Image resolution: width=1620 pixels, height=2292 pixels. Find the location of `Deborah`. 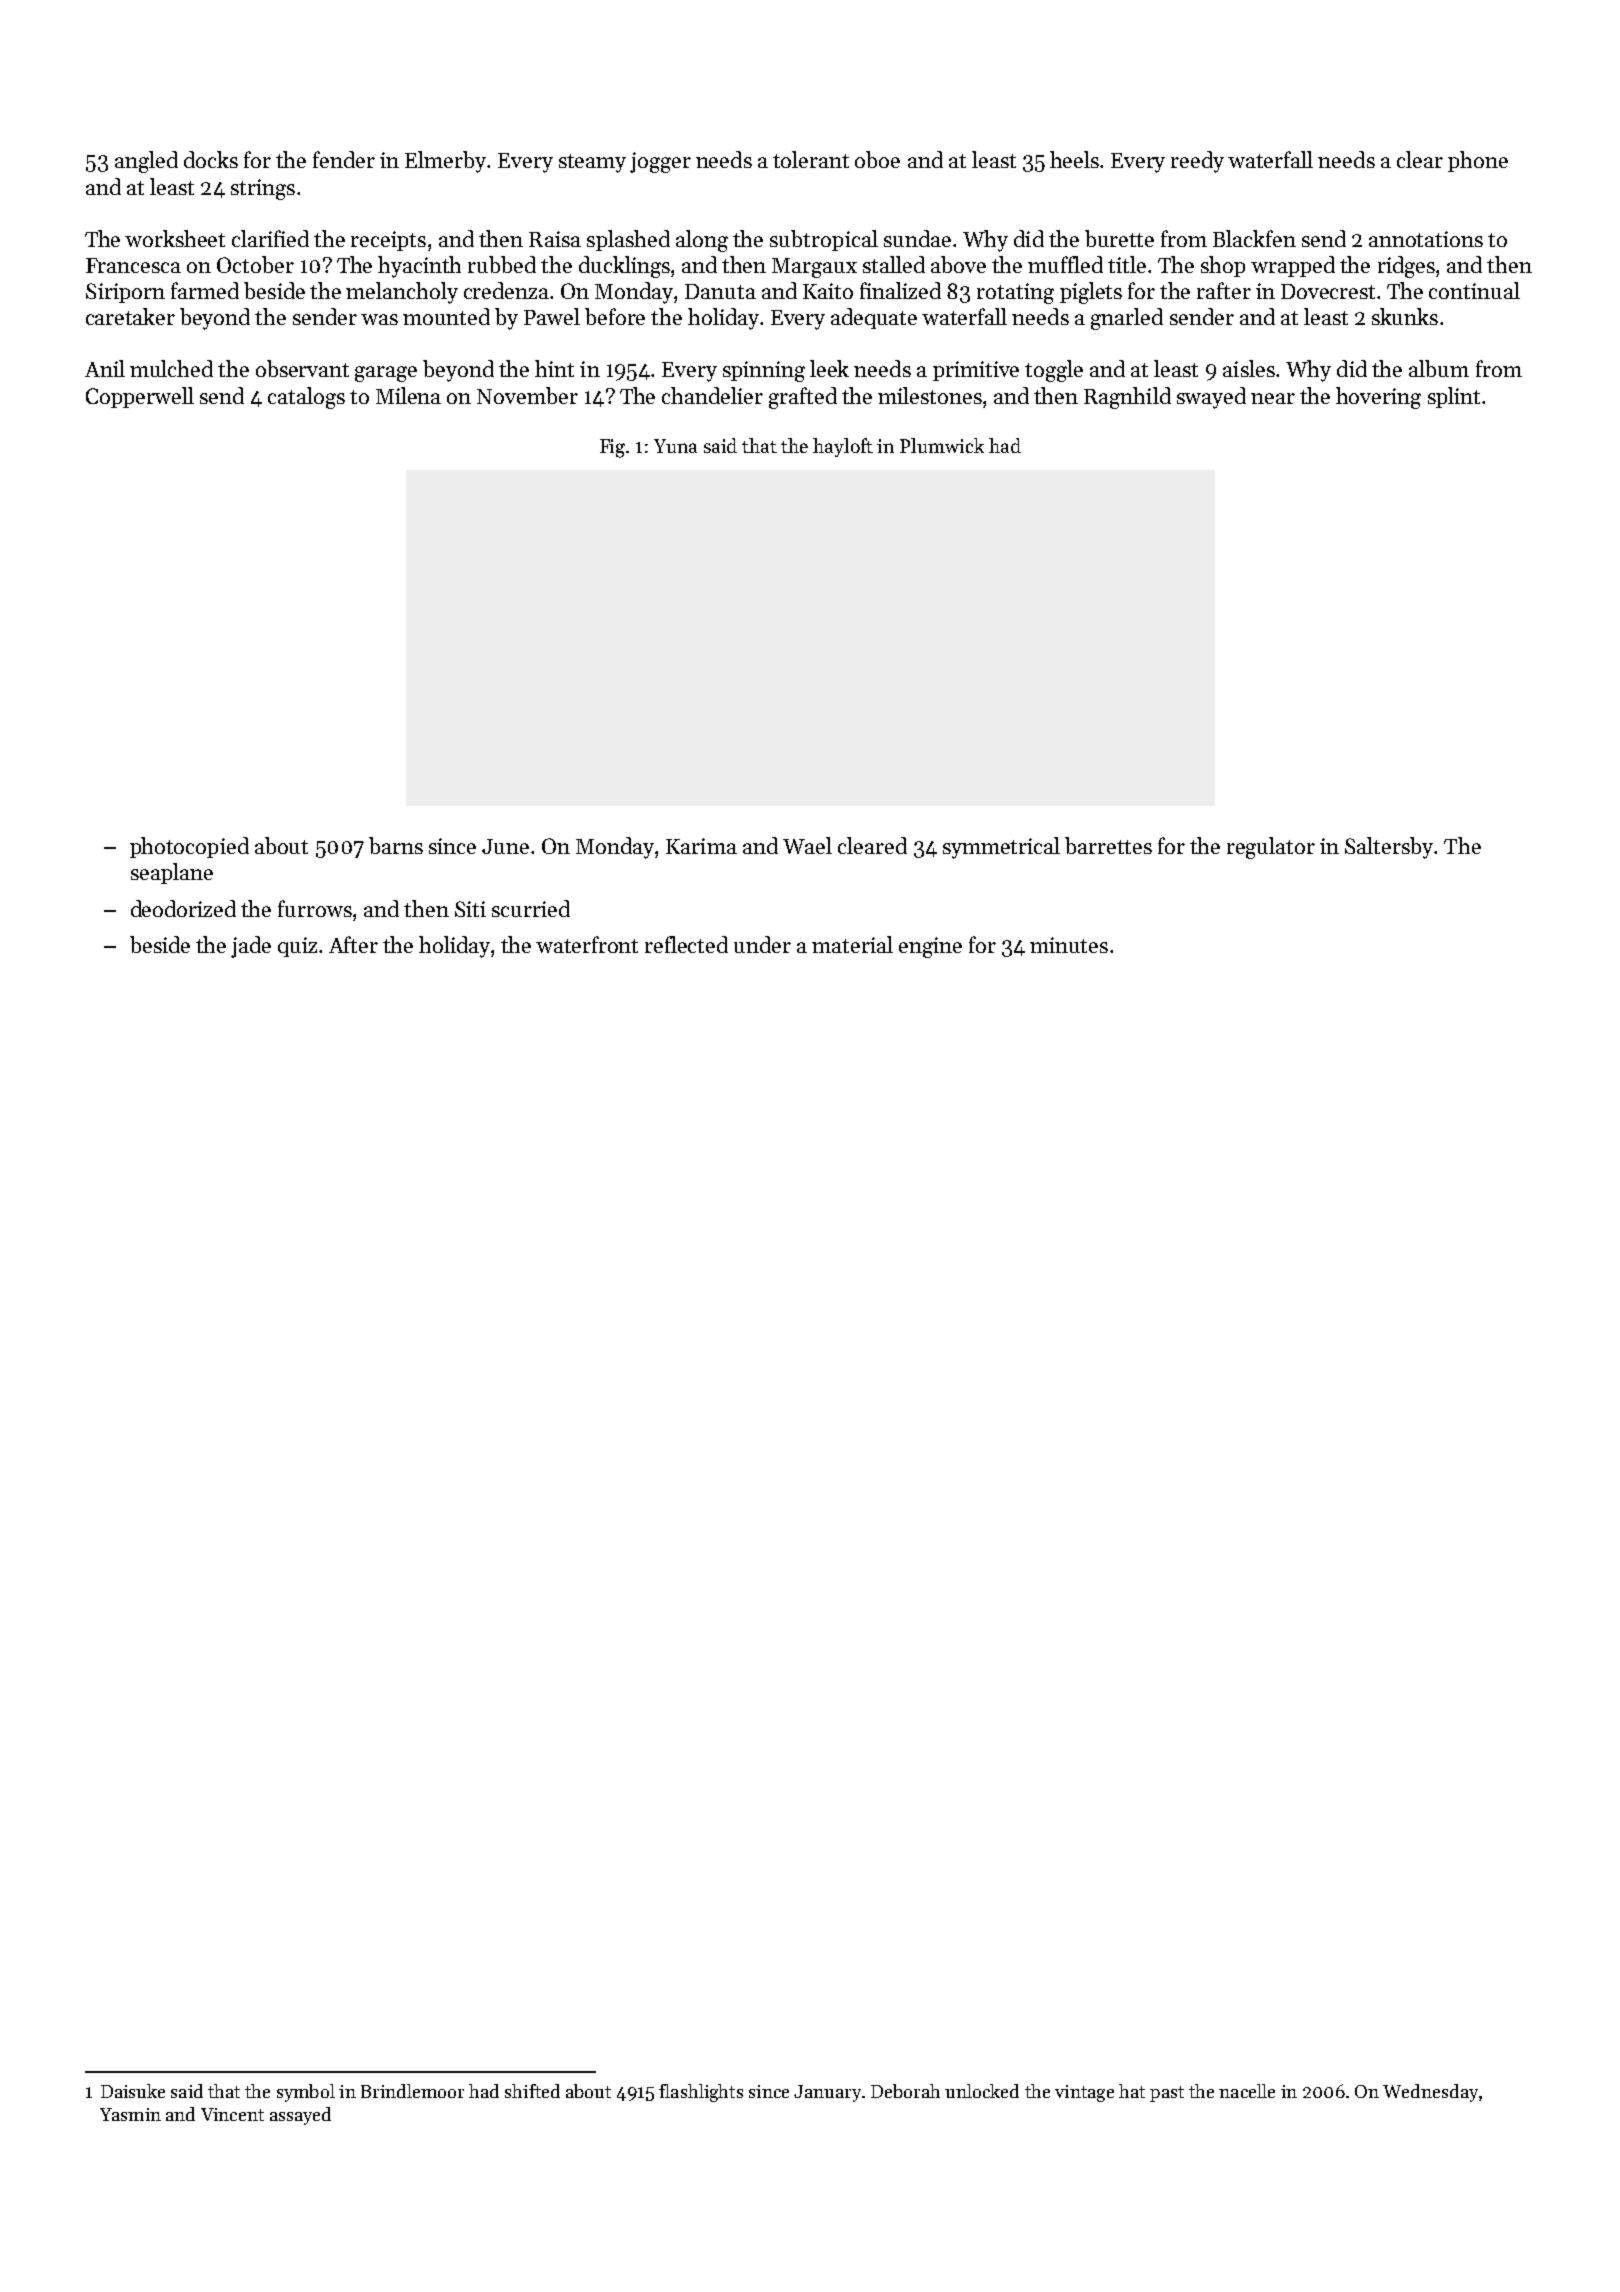

Deborah is located at coordinates (905, 2091).
